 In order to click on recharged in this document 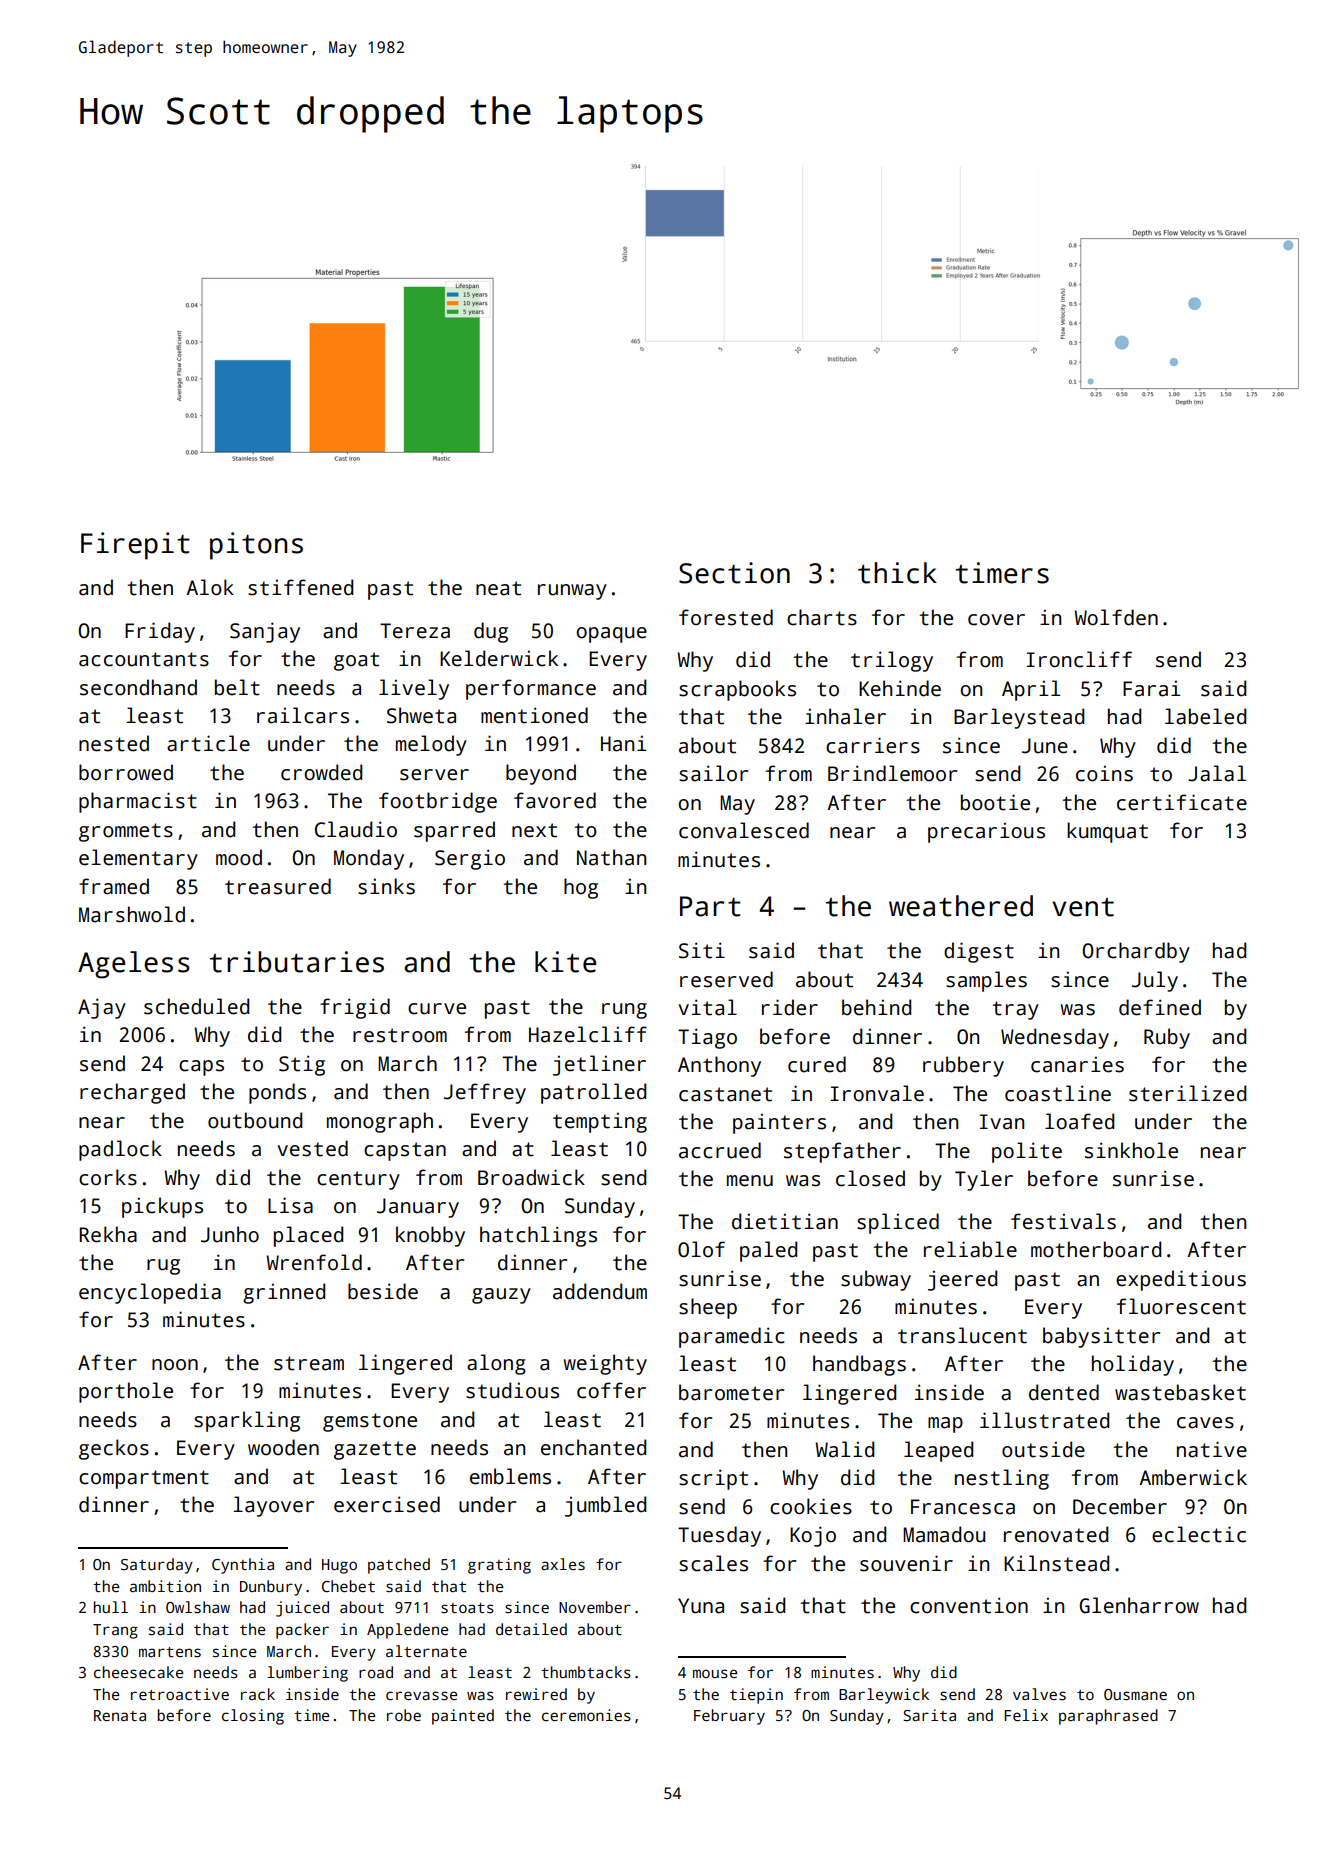, I will do `click(132, 1093)`.
